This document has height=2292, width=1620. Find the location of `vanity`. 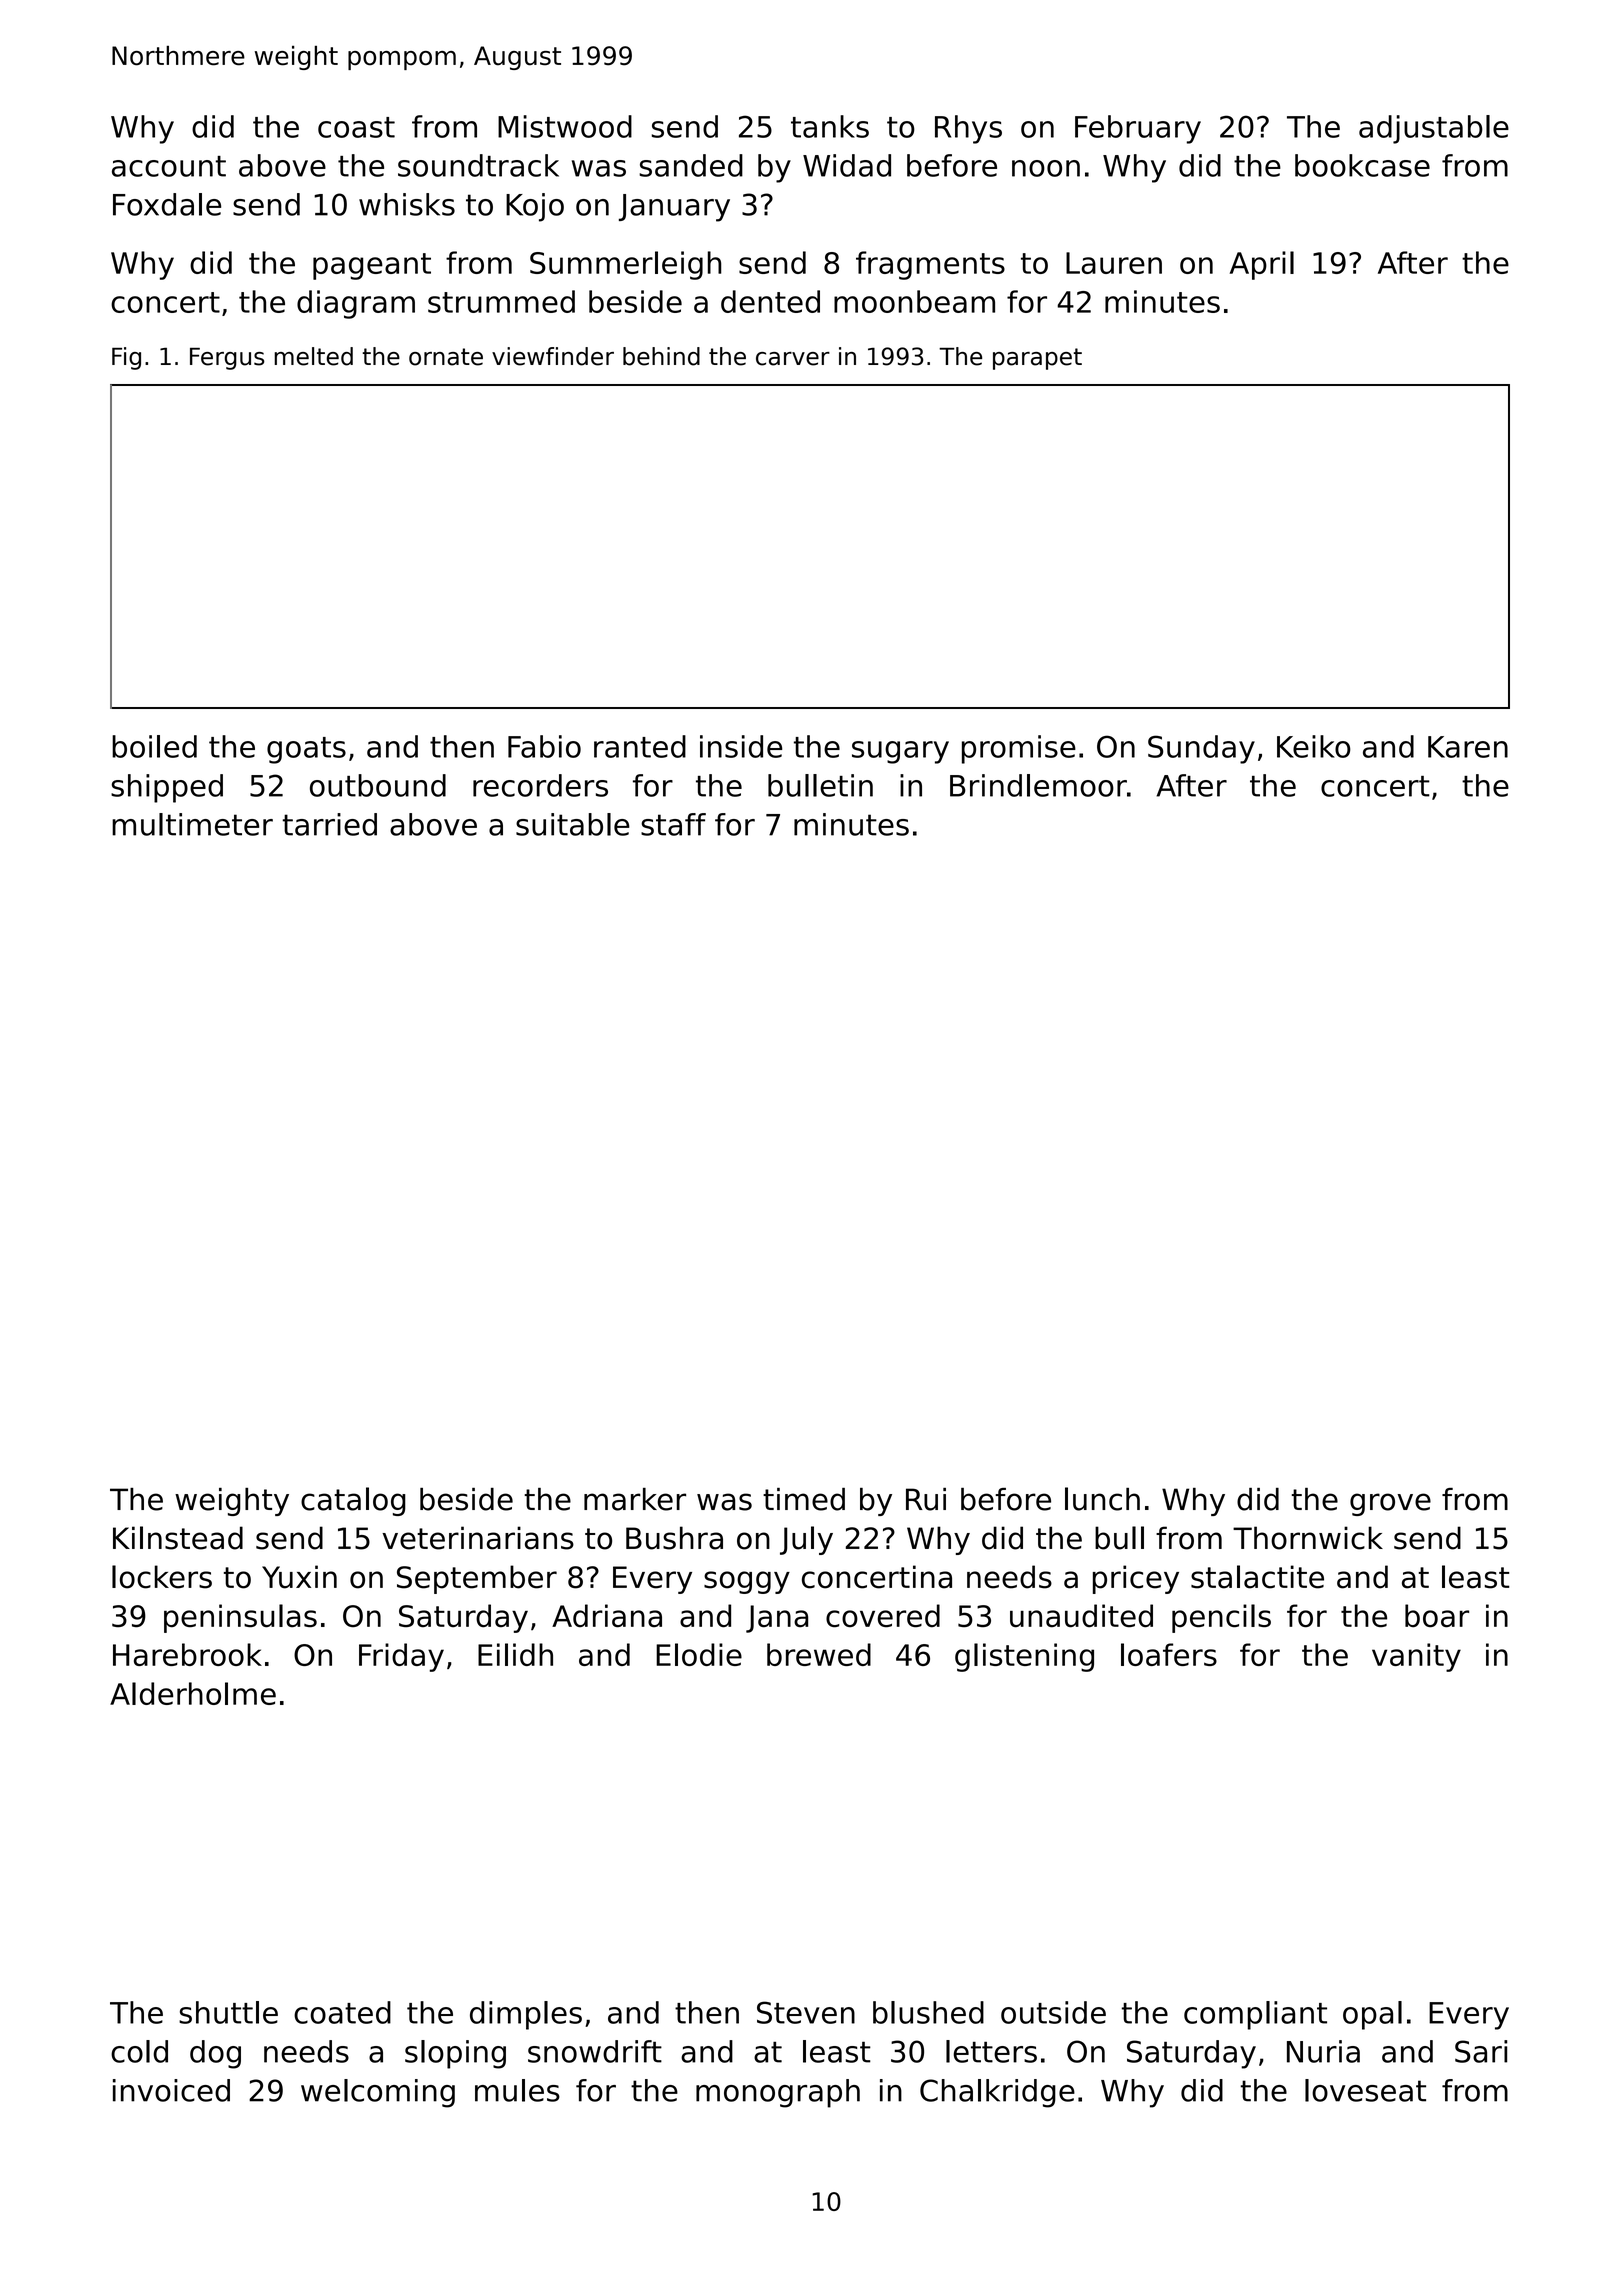

vanity is located at coordinates (1416, 1657).
